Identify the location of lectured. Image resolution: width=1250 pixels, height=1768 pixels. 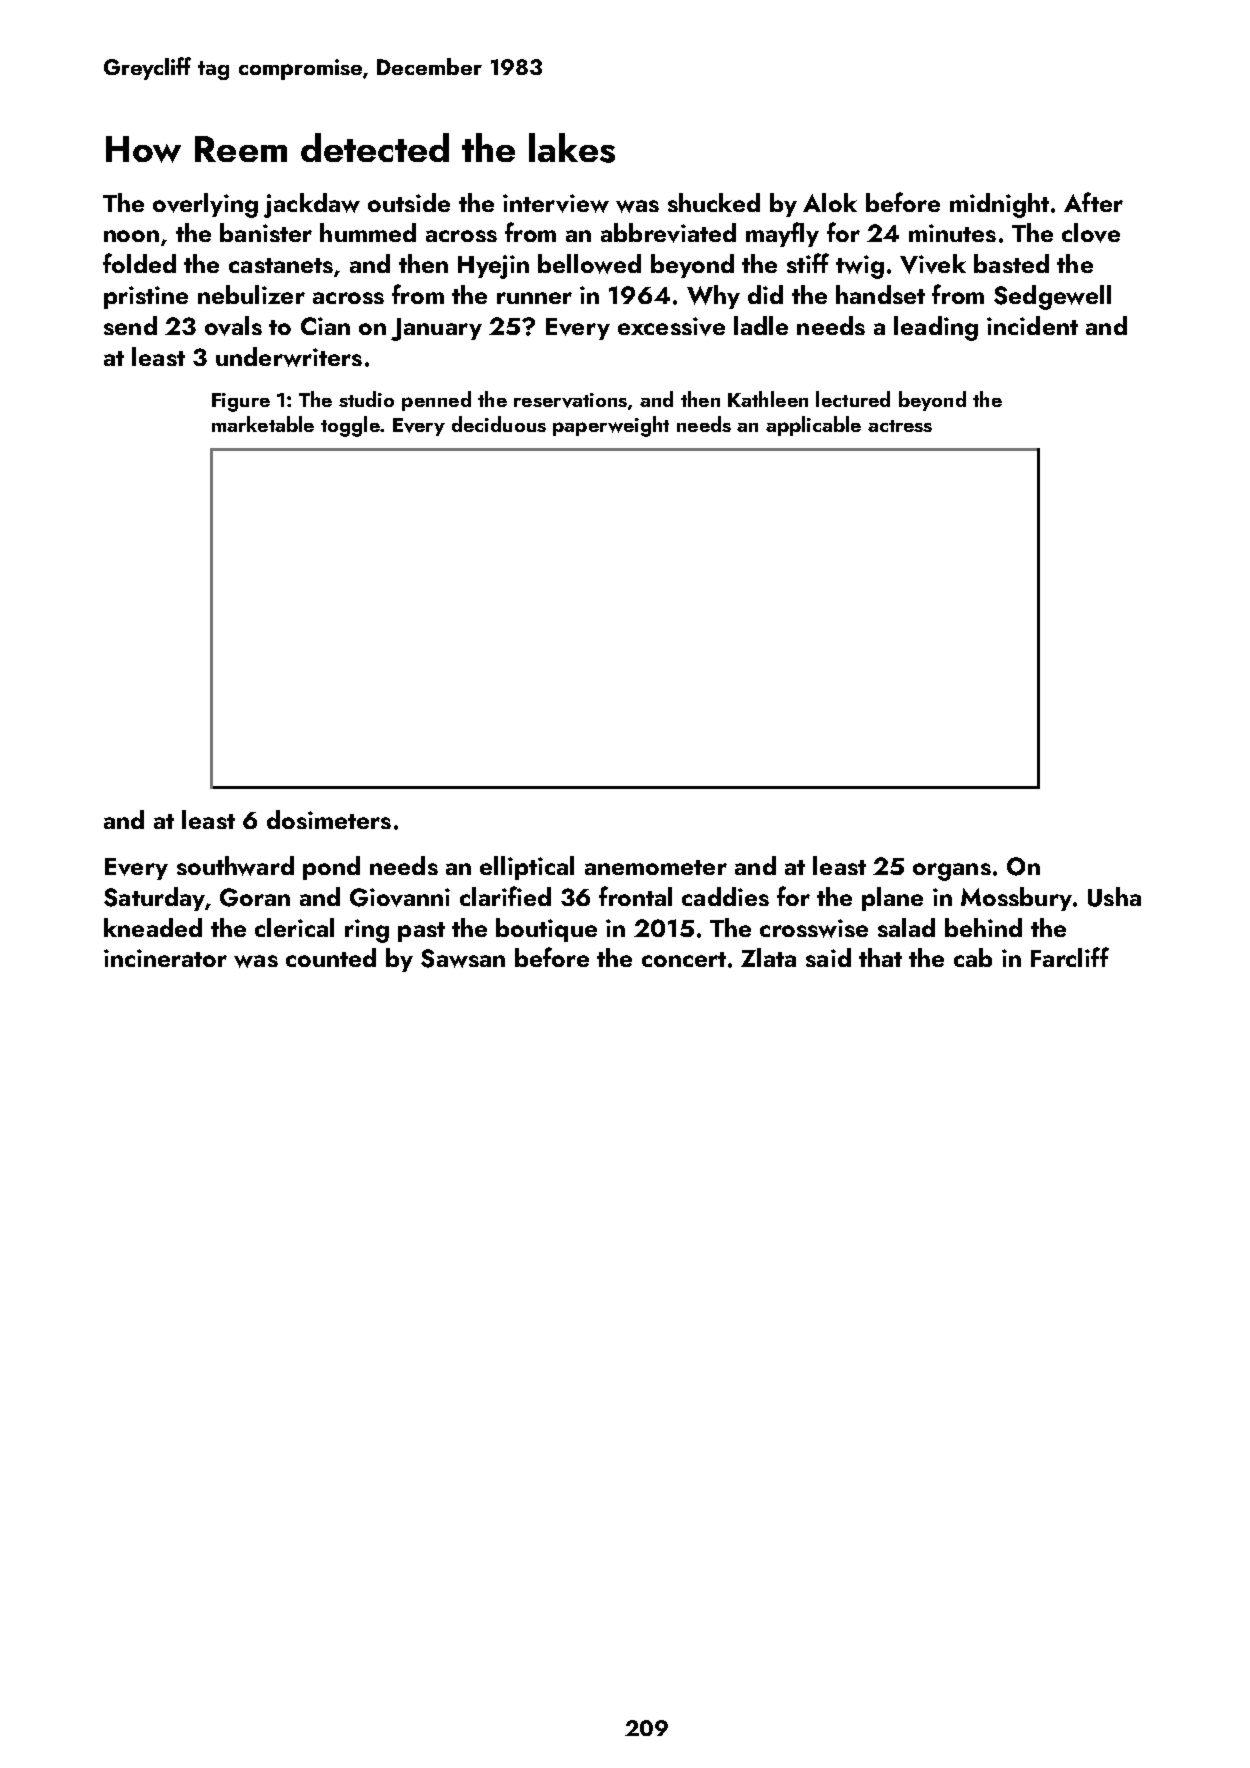
(853, 399).
